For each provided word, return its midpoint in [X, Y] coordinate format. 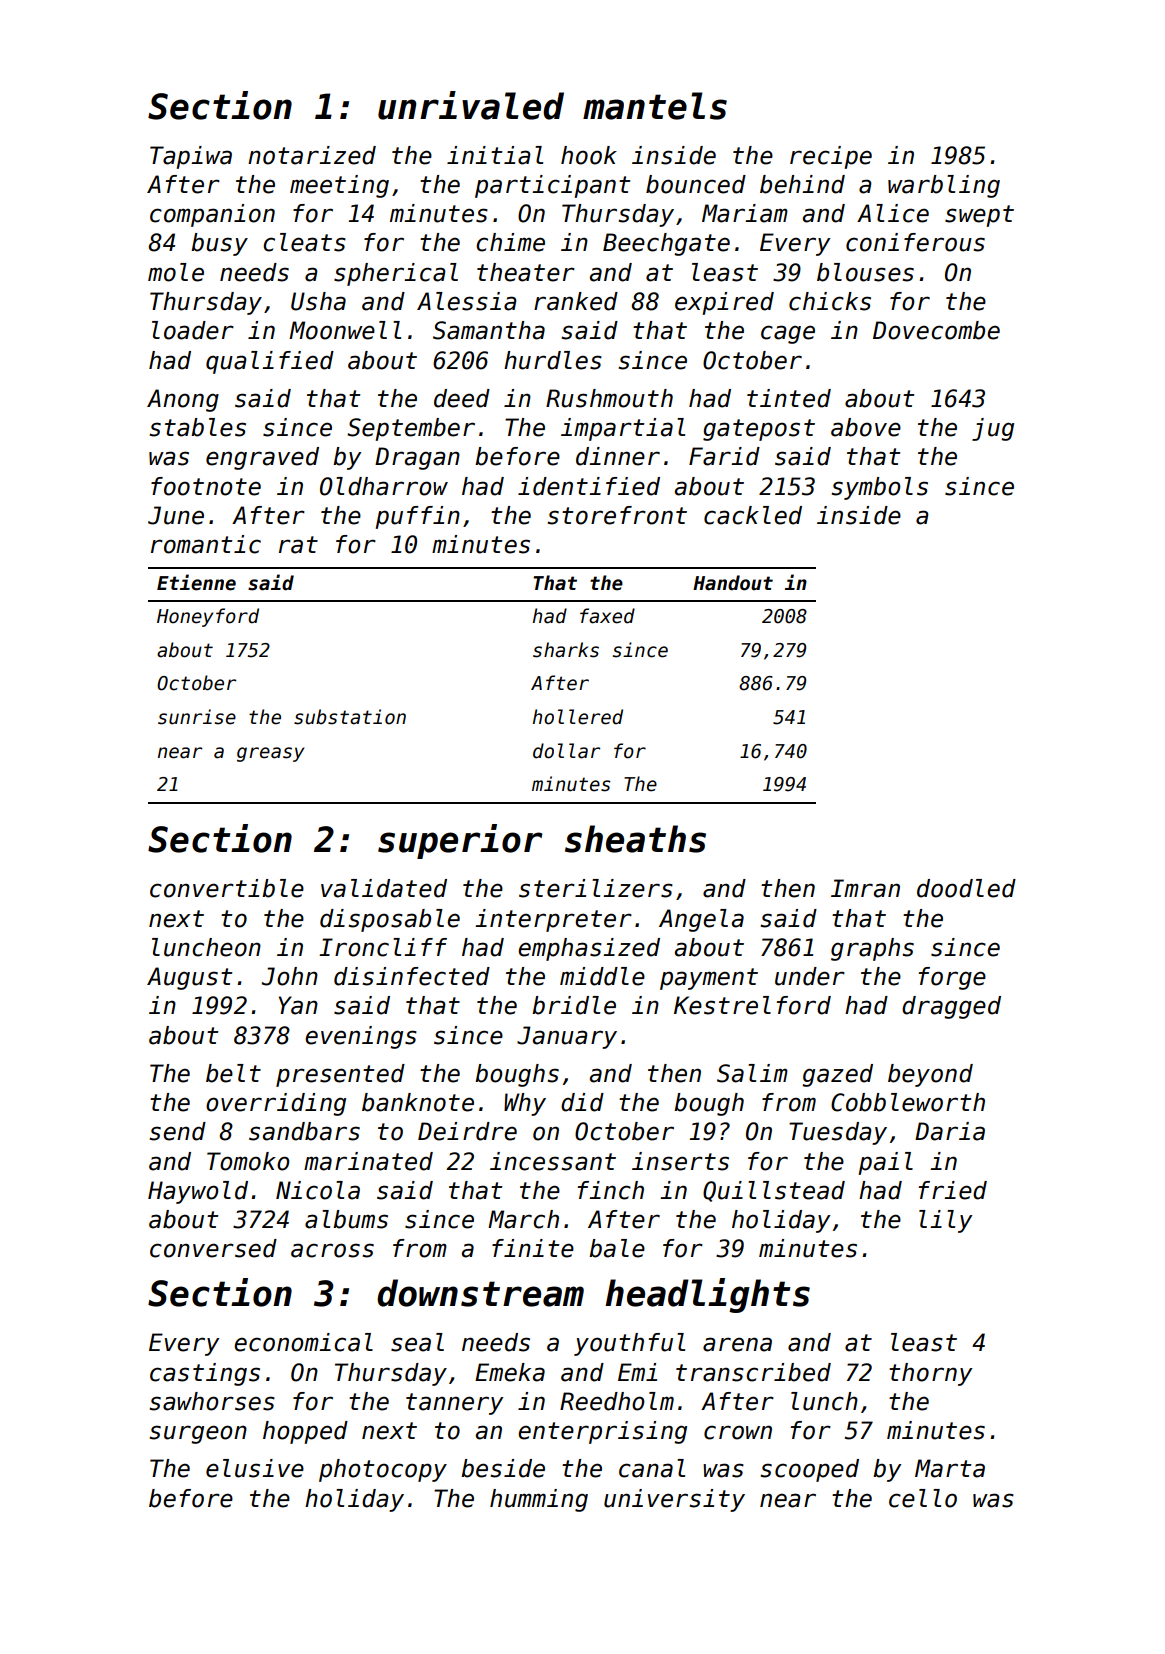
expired [724, 303]
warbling [944, 186]
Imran [865, 888]
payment [709, 979]
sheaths [635, 839]
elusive [255, 1468]
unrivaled [471, 105]
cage [788, 334]
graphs [872, 949]
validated [384, 888]
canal [652, 1468]
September [411, 429]
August [190, 978]
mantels [655, 106]
